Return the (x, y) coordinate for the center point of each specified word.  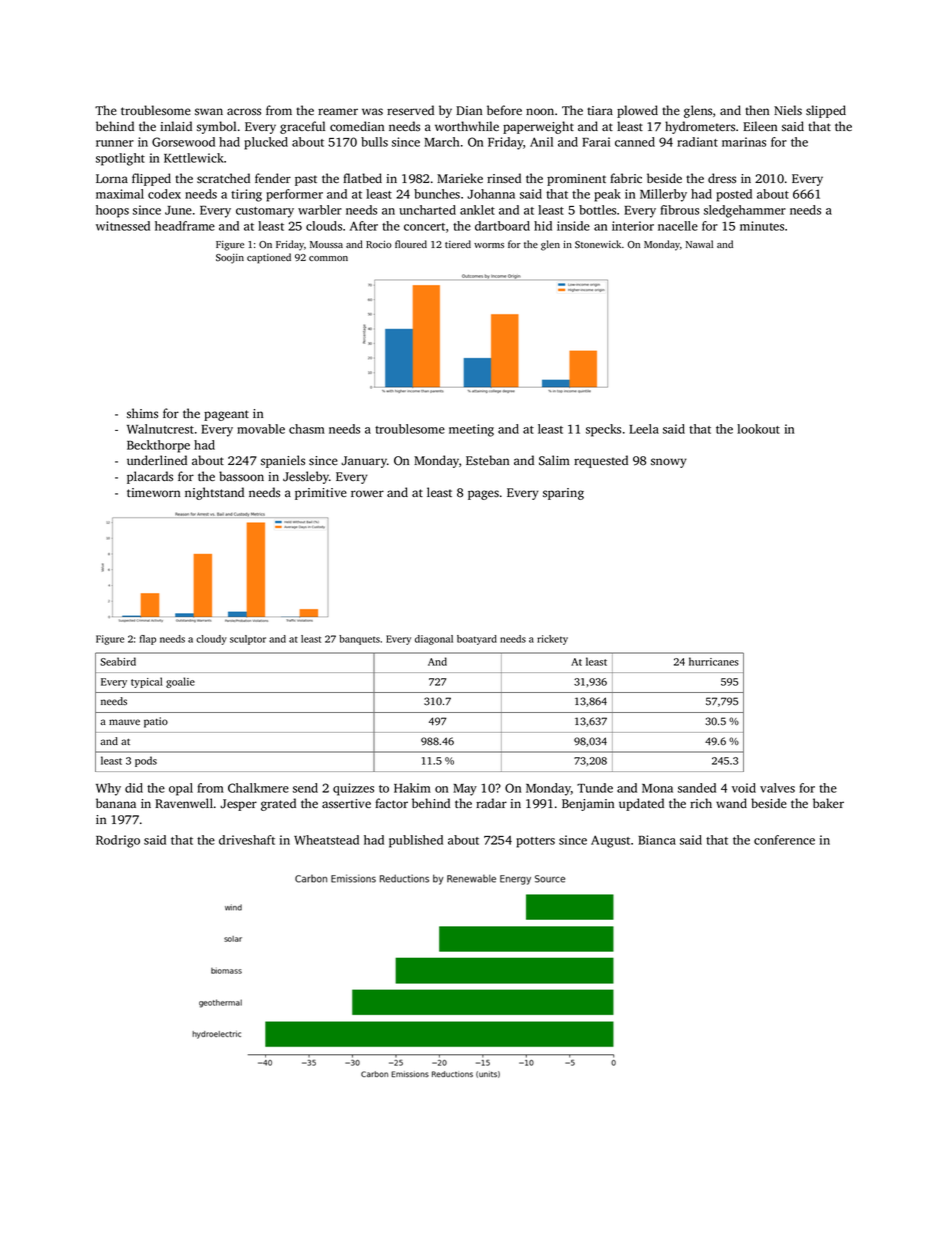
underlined (157, 460)
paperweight (538, 127)
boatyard (477, 640)
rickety (552, 640)
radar (491, 803)
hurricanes (714, 661)
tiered (458, 244)
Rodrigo (118, 841)
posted (734, 195)
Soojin (230, 259)
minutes (762, 226)
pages (483, 495)
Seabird (118, 661)
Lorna (112, 178)
